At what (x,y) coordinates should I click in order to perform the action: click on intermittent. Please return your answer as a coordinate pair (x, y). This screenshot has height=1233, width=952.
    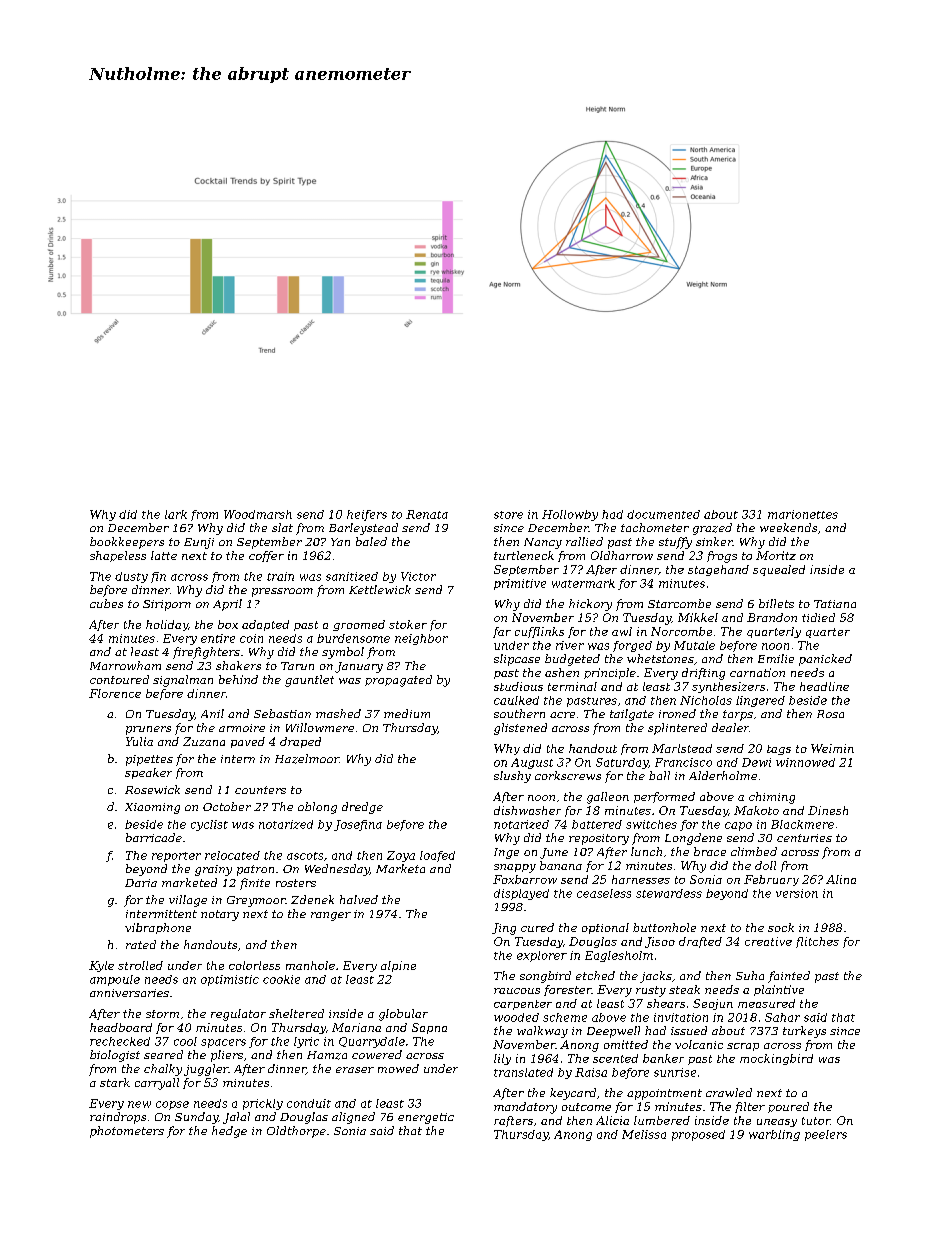
    Looking at the image, I should click on (161, 914).
